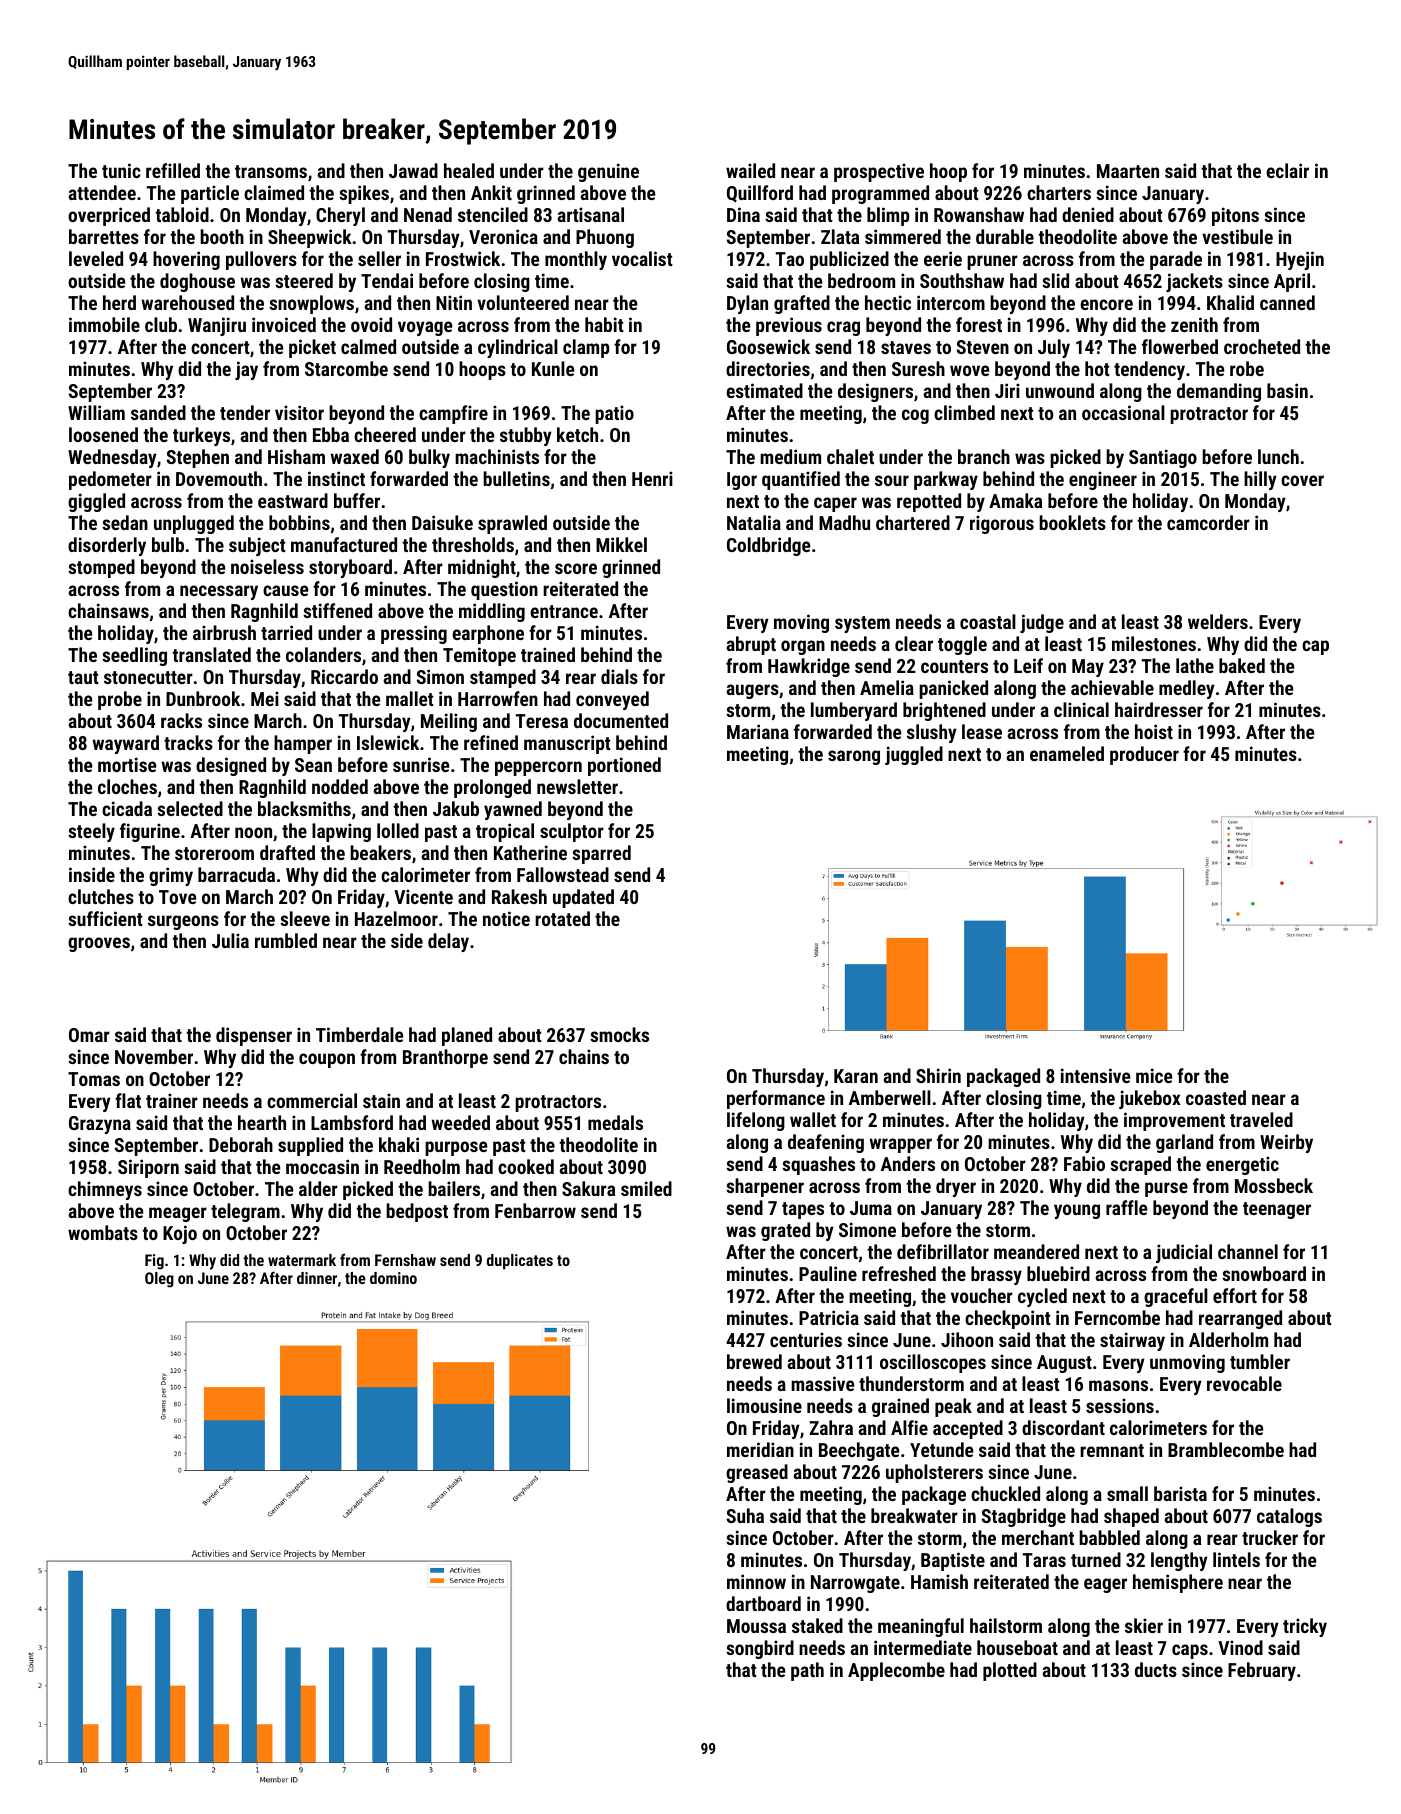 The height and width of the image is (1814, 1401). Describe the element at coordinates (173, 170) in the image. I see `refilled` at that location.
